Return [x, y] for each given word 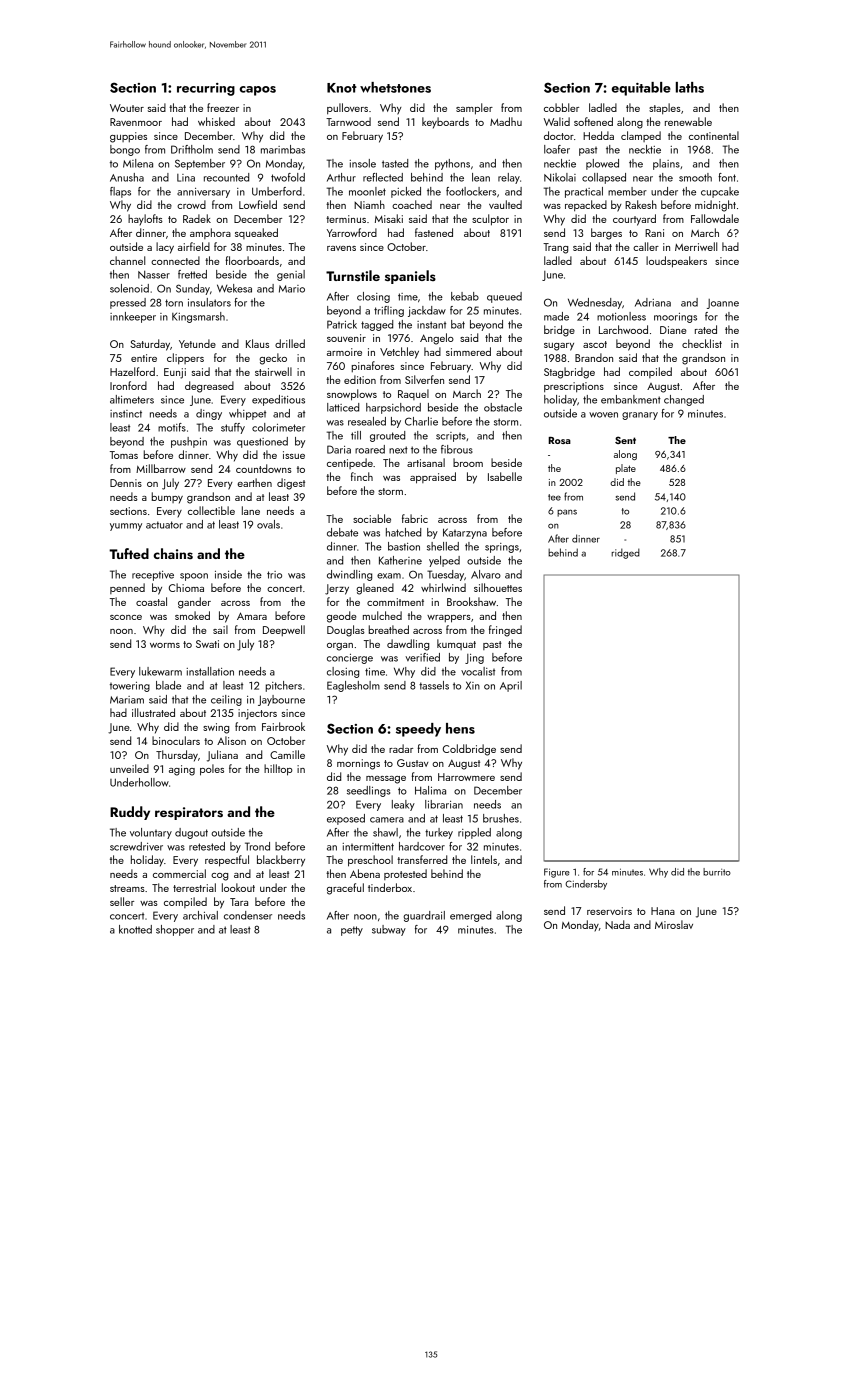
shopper [175, 930]
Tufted [129, 553]
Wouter [127, 108]
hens [460, 728]
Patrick [342, 324]
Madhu [506, 121]
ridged [625, 553]
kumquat [456, 644]
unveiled [129, 768]
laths [690, 87]
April [511, 686]
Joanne [723, 304]
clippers [185, 359]
